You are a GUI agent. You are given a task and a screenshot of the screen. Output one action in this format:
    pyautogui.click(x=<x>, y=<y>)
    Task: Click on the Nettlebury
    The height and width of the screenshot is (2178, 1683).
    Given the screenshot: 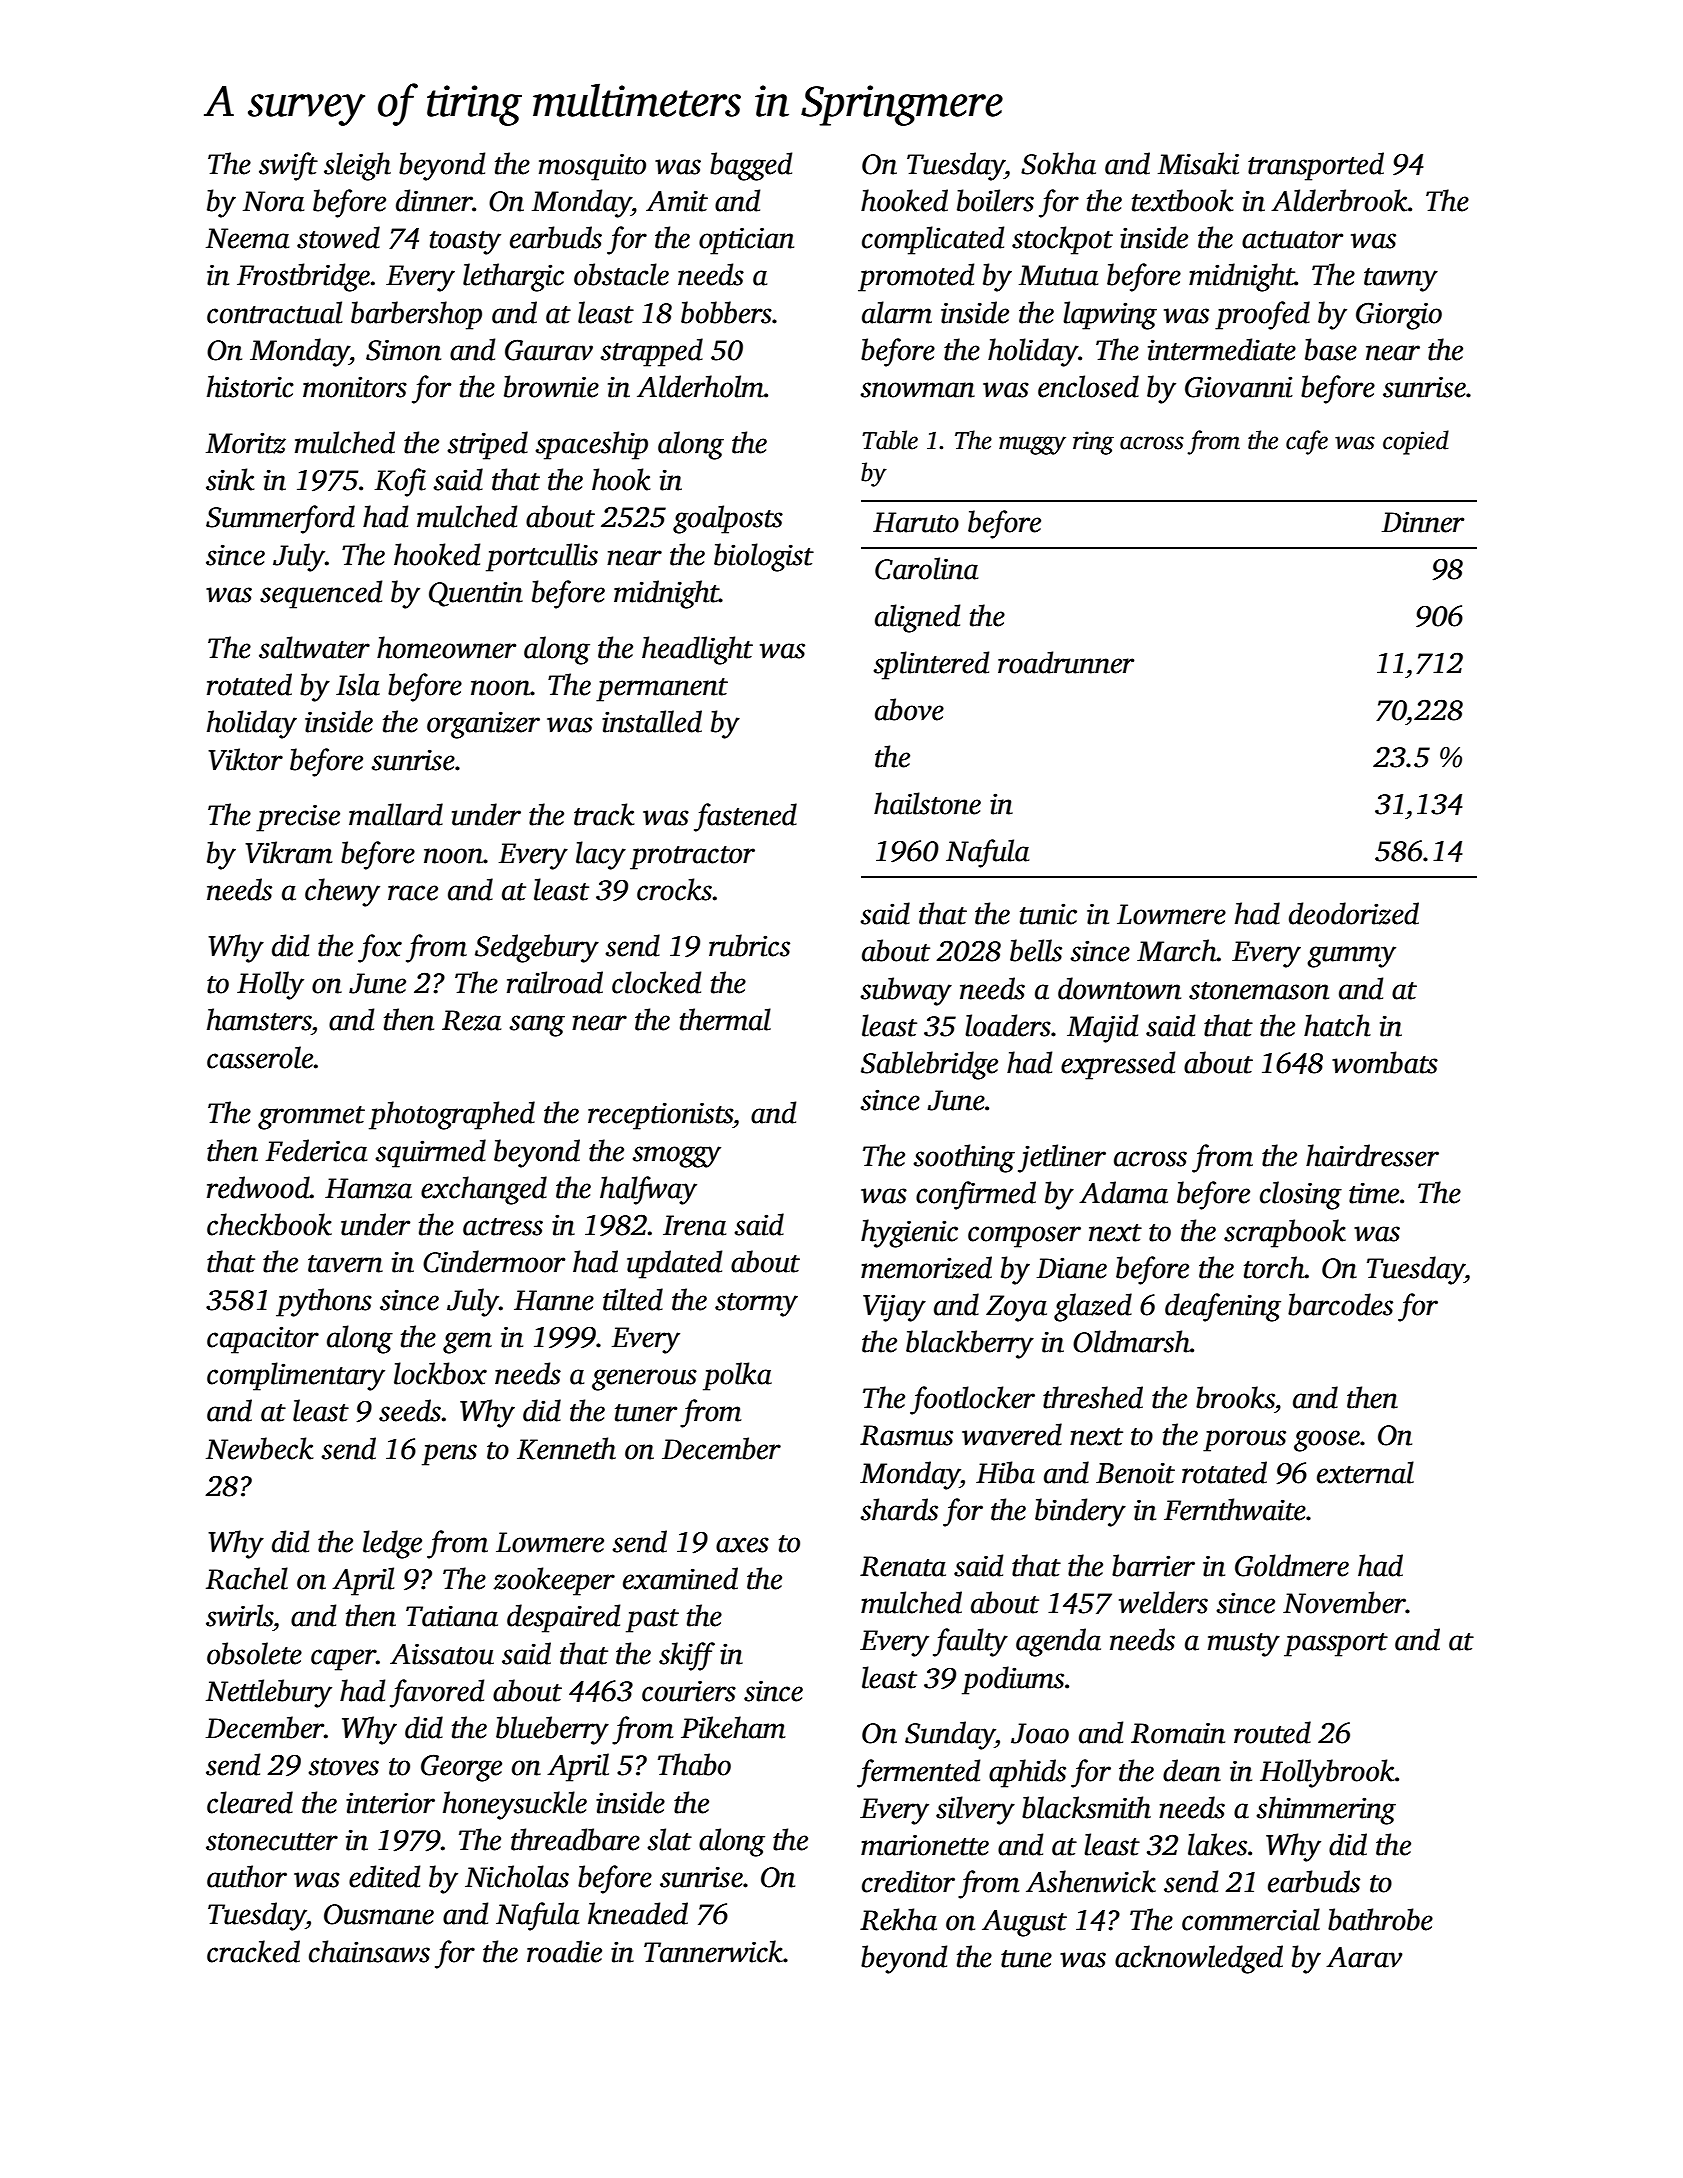 What is the action you would take?
    pyautogui.click(x=269, y=1693)
